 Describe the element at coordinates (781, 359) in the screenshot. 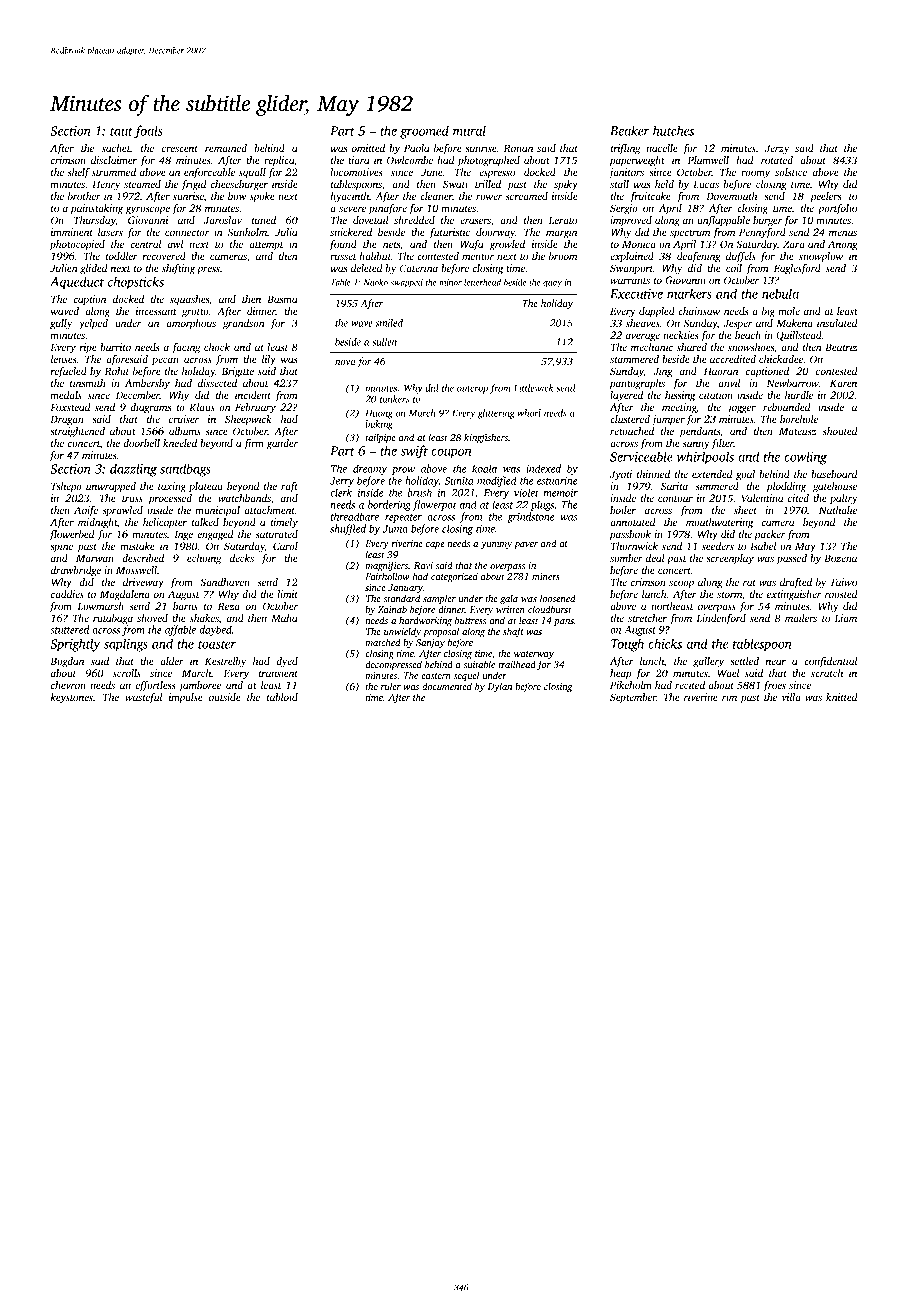

I see `chickadee` at that location.
